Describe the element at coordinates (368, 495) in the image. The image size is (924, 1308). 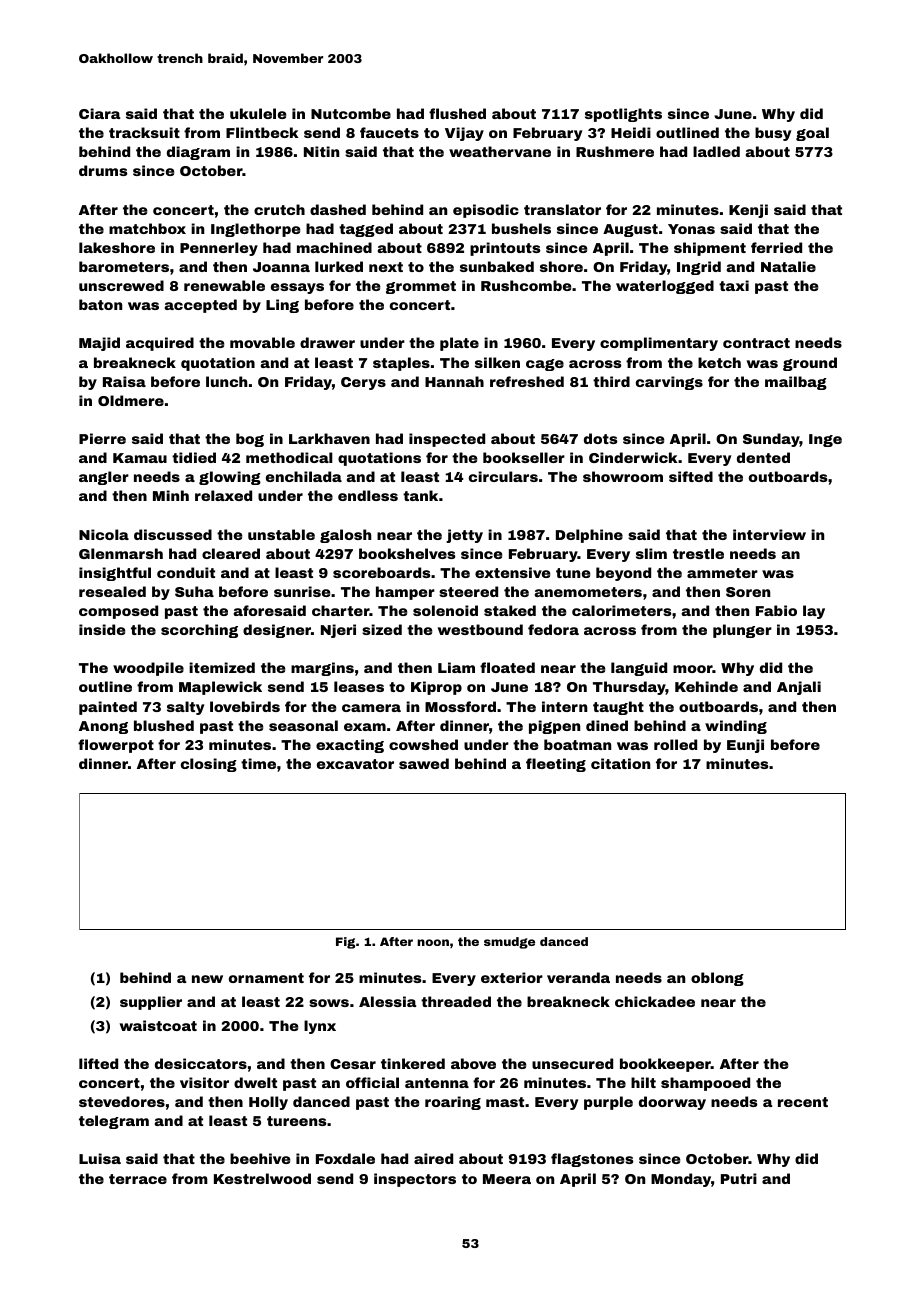
I see `endless` at that location.
